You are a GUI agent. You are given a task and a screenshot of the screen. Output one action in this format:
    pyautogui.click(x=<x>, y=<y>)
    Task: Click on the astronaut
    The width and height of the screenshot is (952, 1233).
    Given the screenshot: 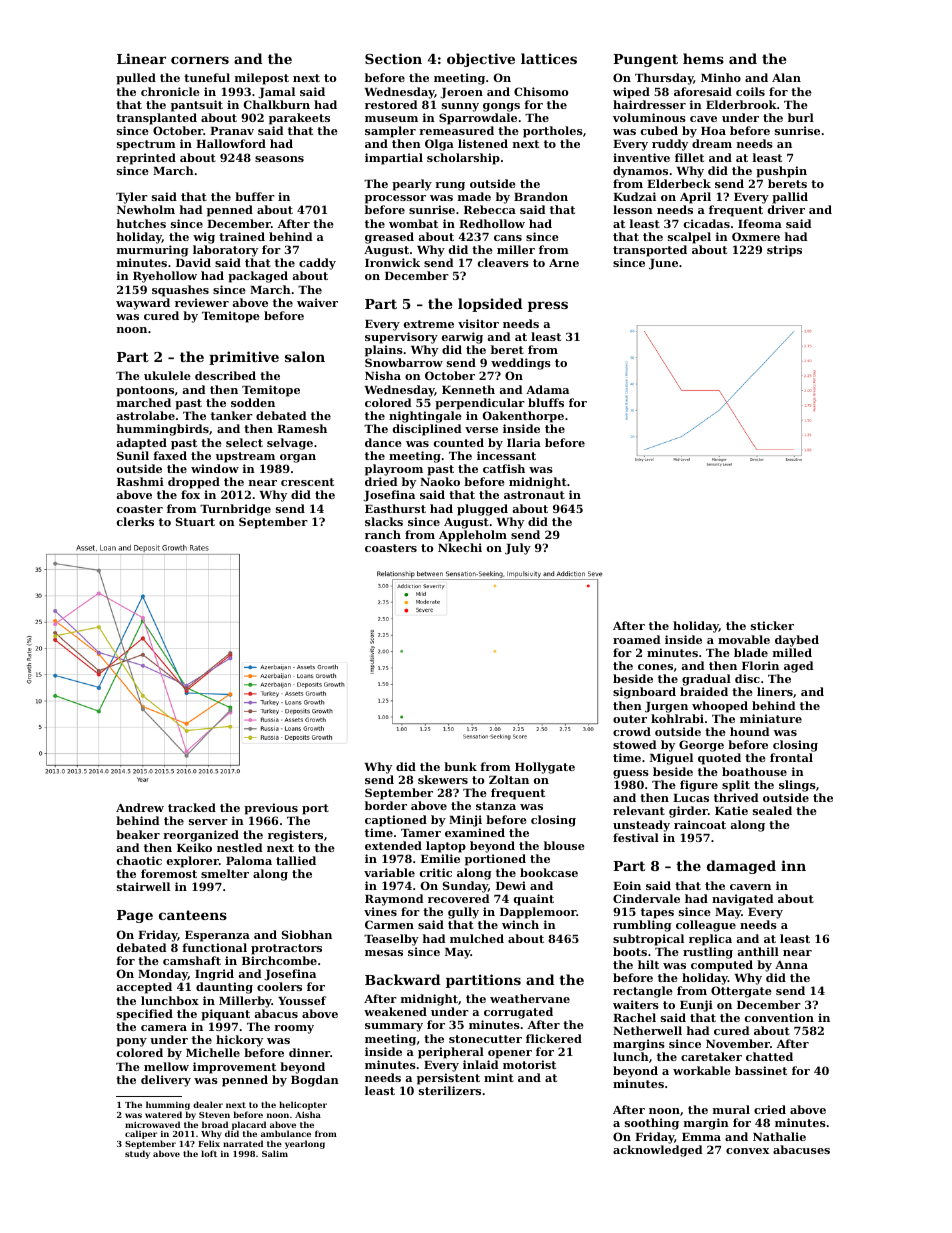 What is the action you would take?
    pyautogui.click(x=534, y=495)
